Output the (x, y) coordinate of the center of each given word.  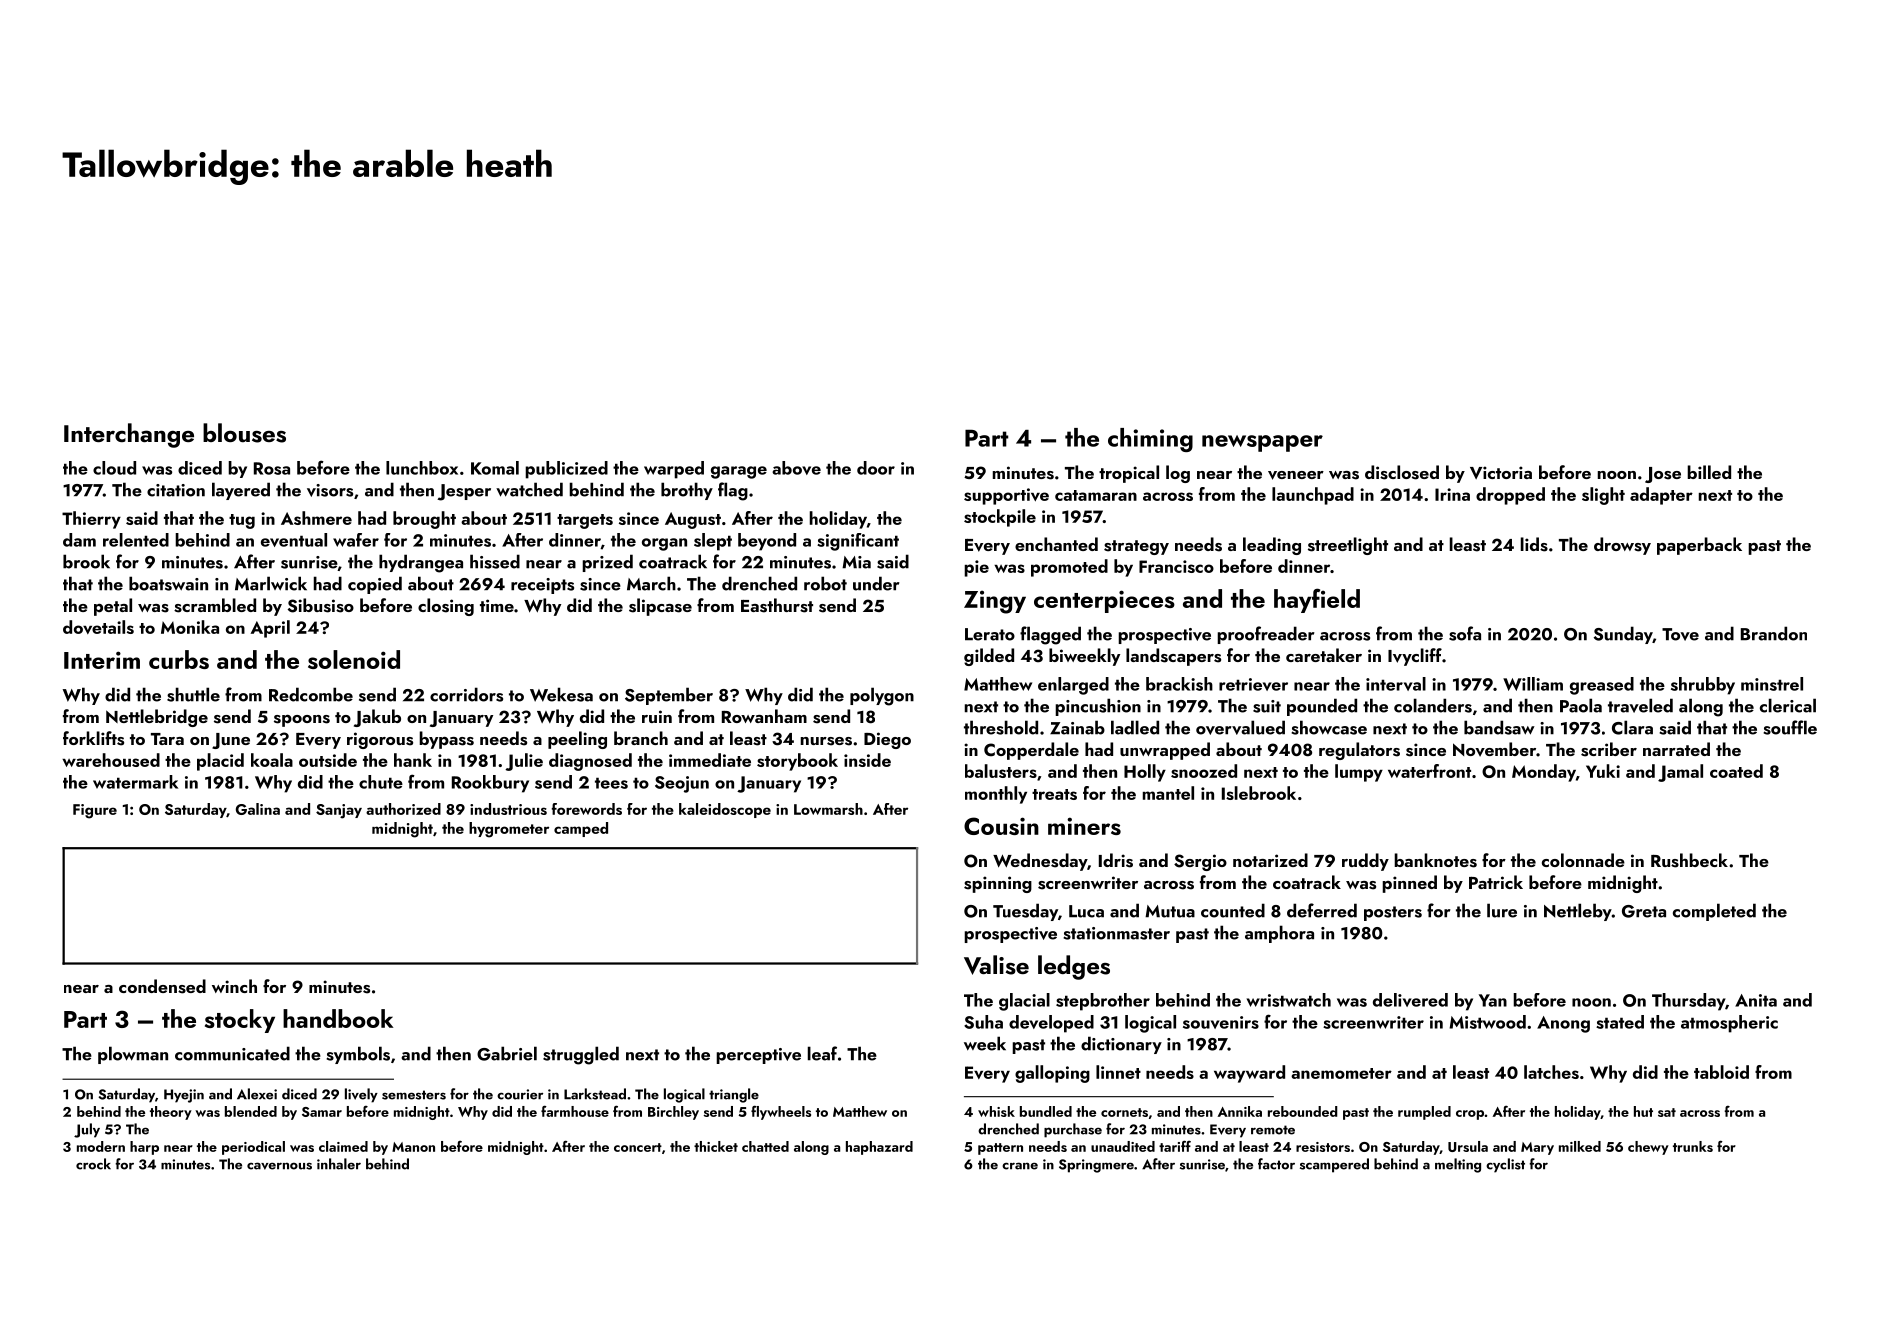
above (796, 468)
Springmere (1096, 1166)
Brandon (1774, 633)
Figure (95, 811)
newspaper (1262, 443)
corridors (466, 694)
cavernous (279, 1166)
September (669, 696)
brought (424, 520)
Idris (1116, 860)
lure (1502, 910)
